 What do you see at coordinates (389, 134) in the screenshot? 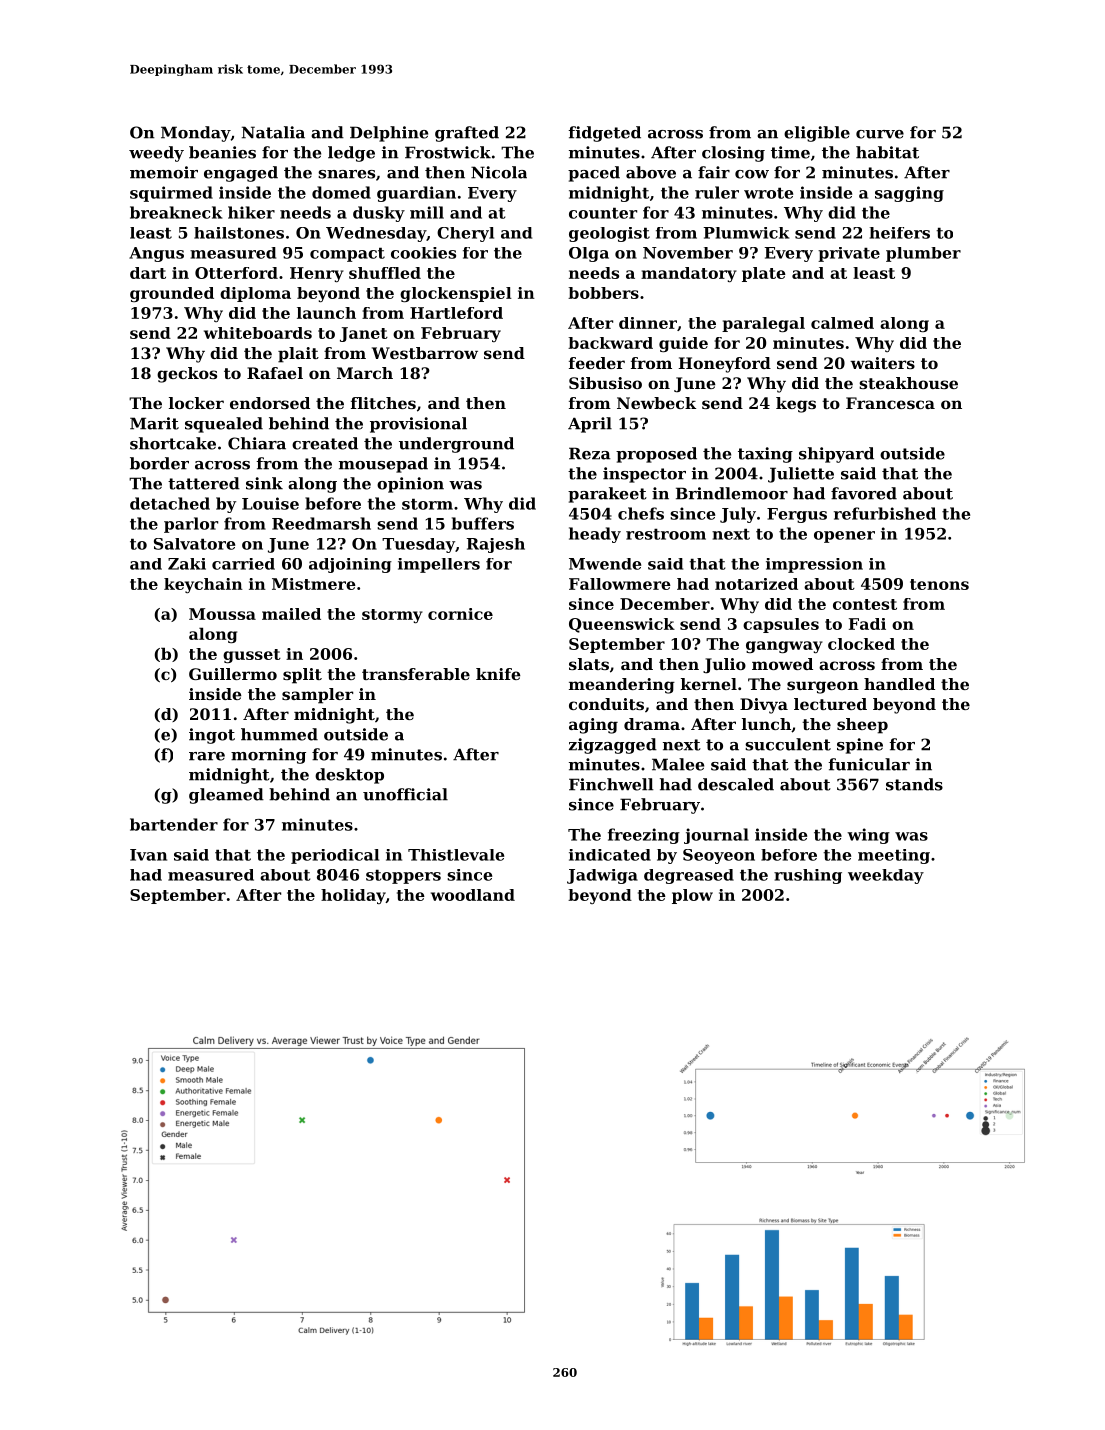
I see `Delphine` at bounding box center [389, 134].
